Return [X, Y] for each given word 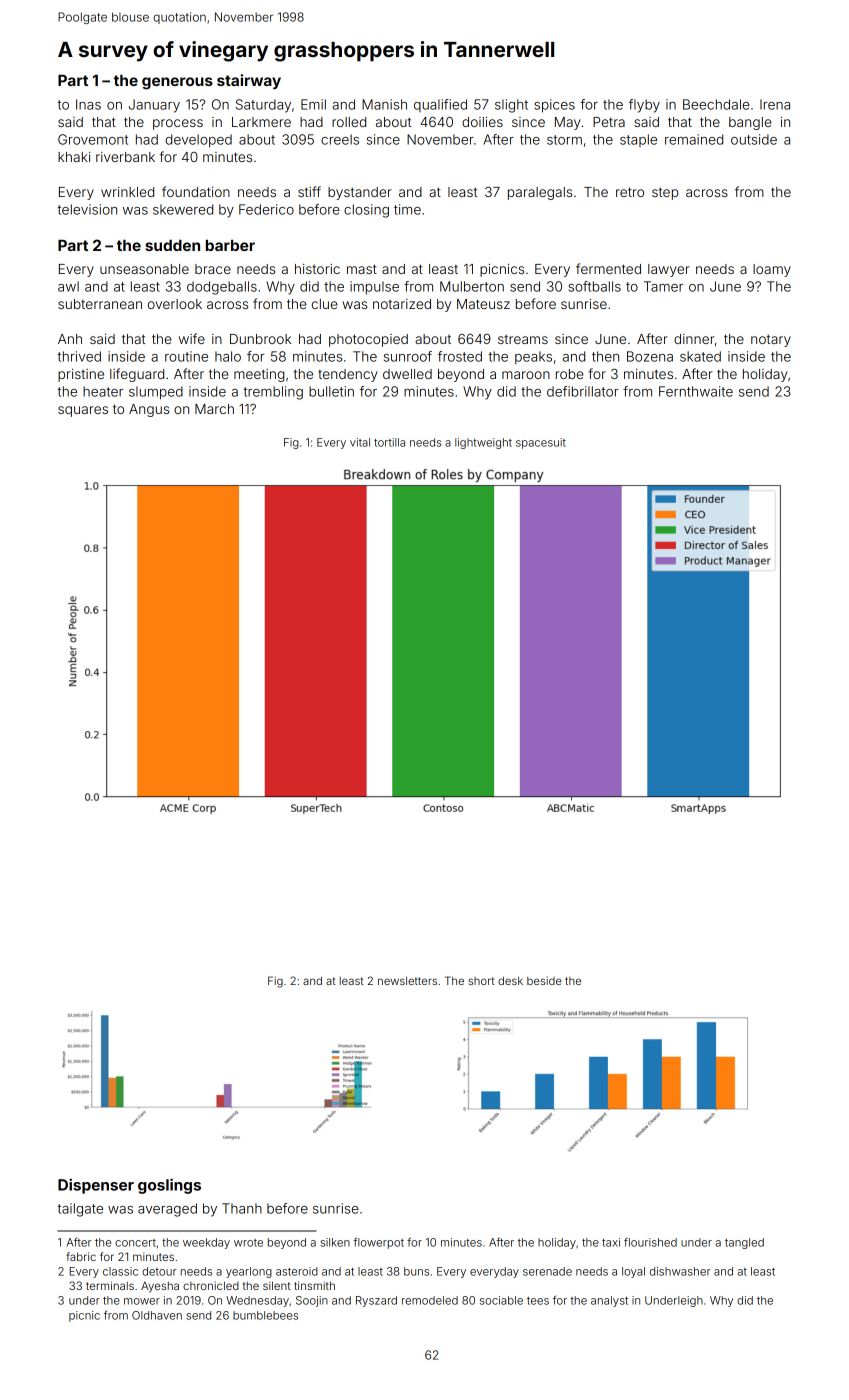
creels [340, 139]
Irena [775, 104]
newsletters [407, 981]
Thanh [242, 1208]
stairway [249, 81]
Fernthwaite [696, 391]
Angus [149, 410]
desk [510, 981]
